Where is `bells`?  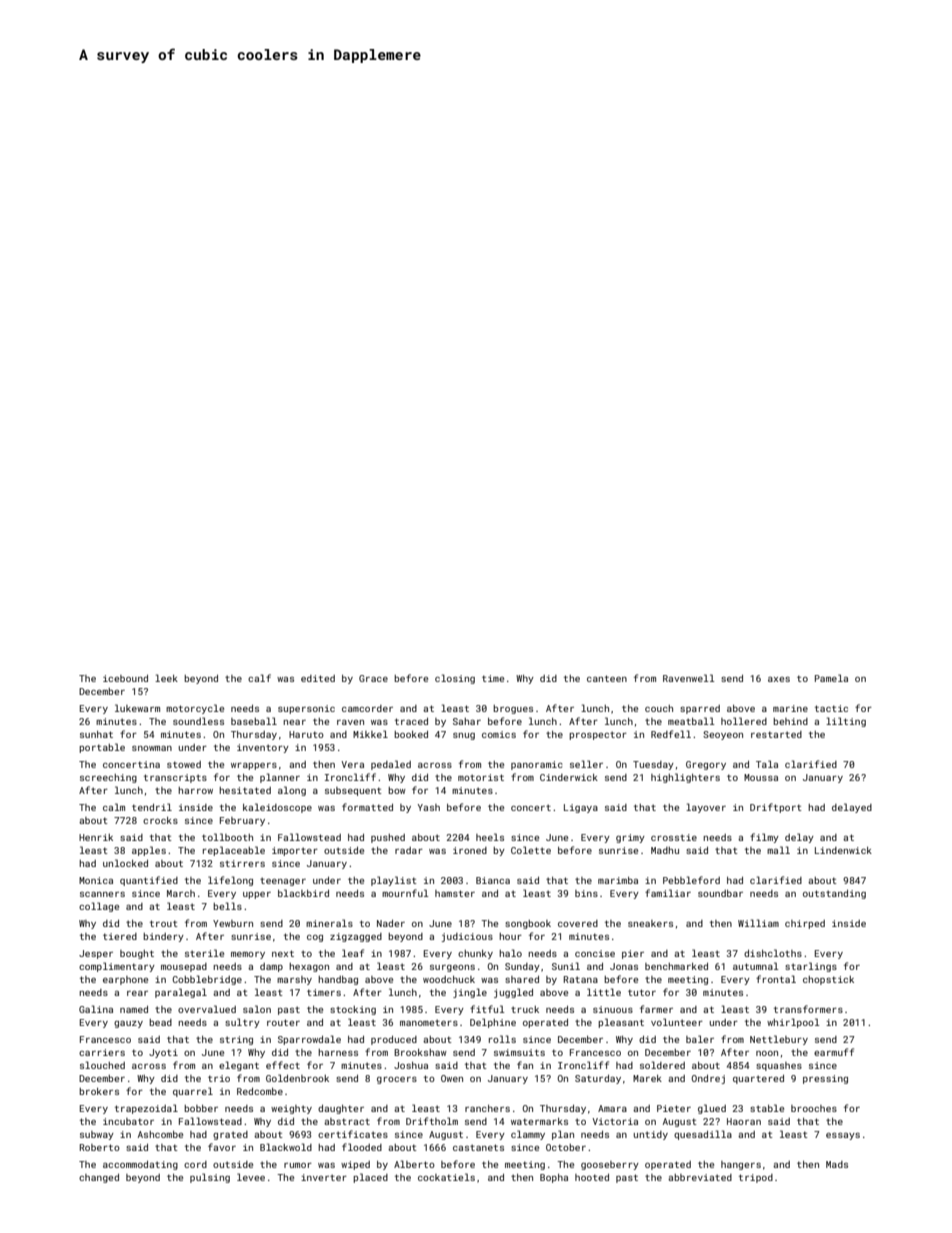
bells is located at coordinates (227, 906).
